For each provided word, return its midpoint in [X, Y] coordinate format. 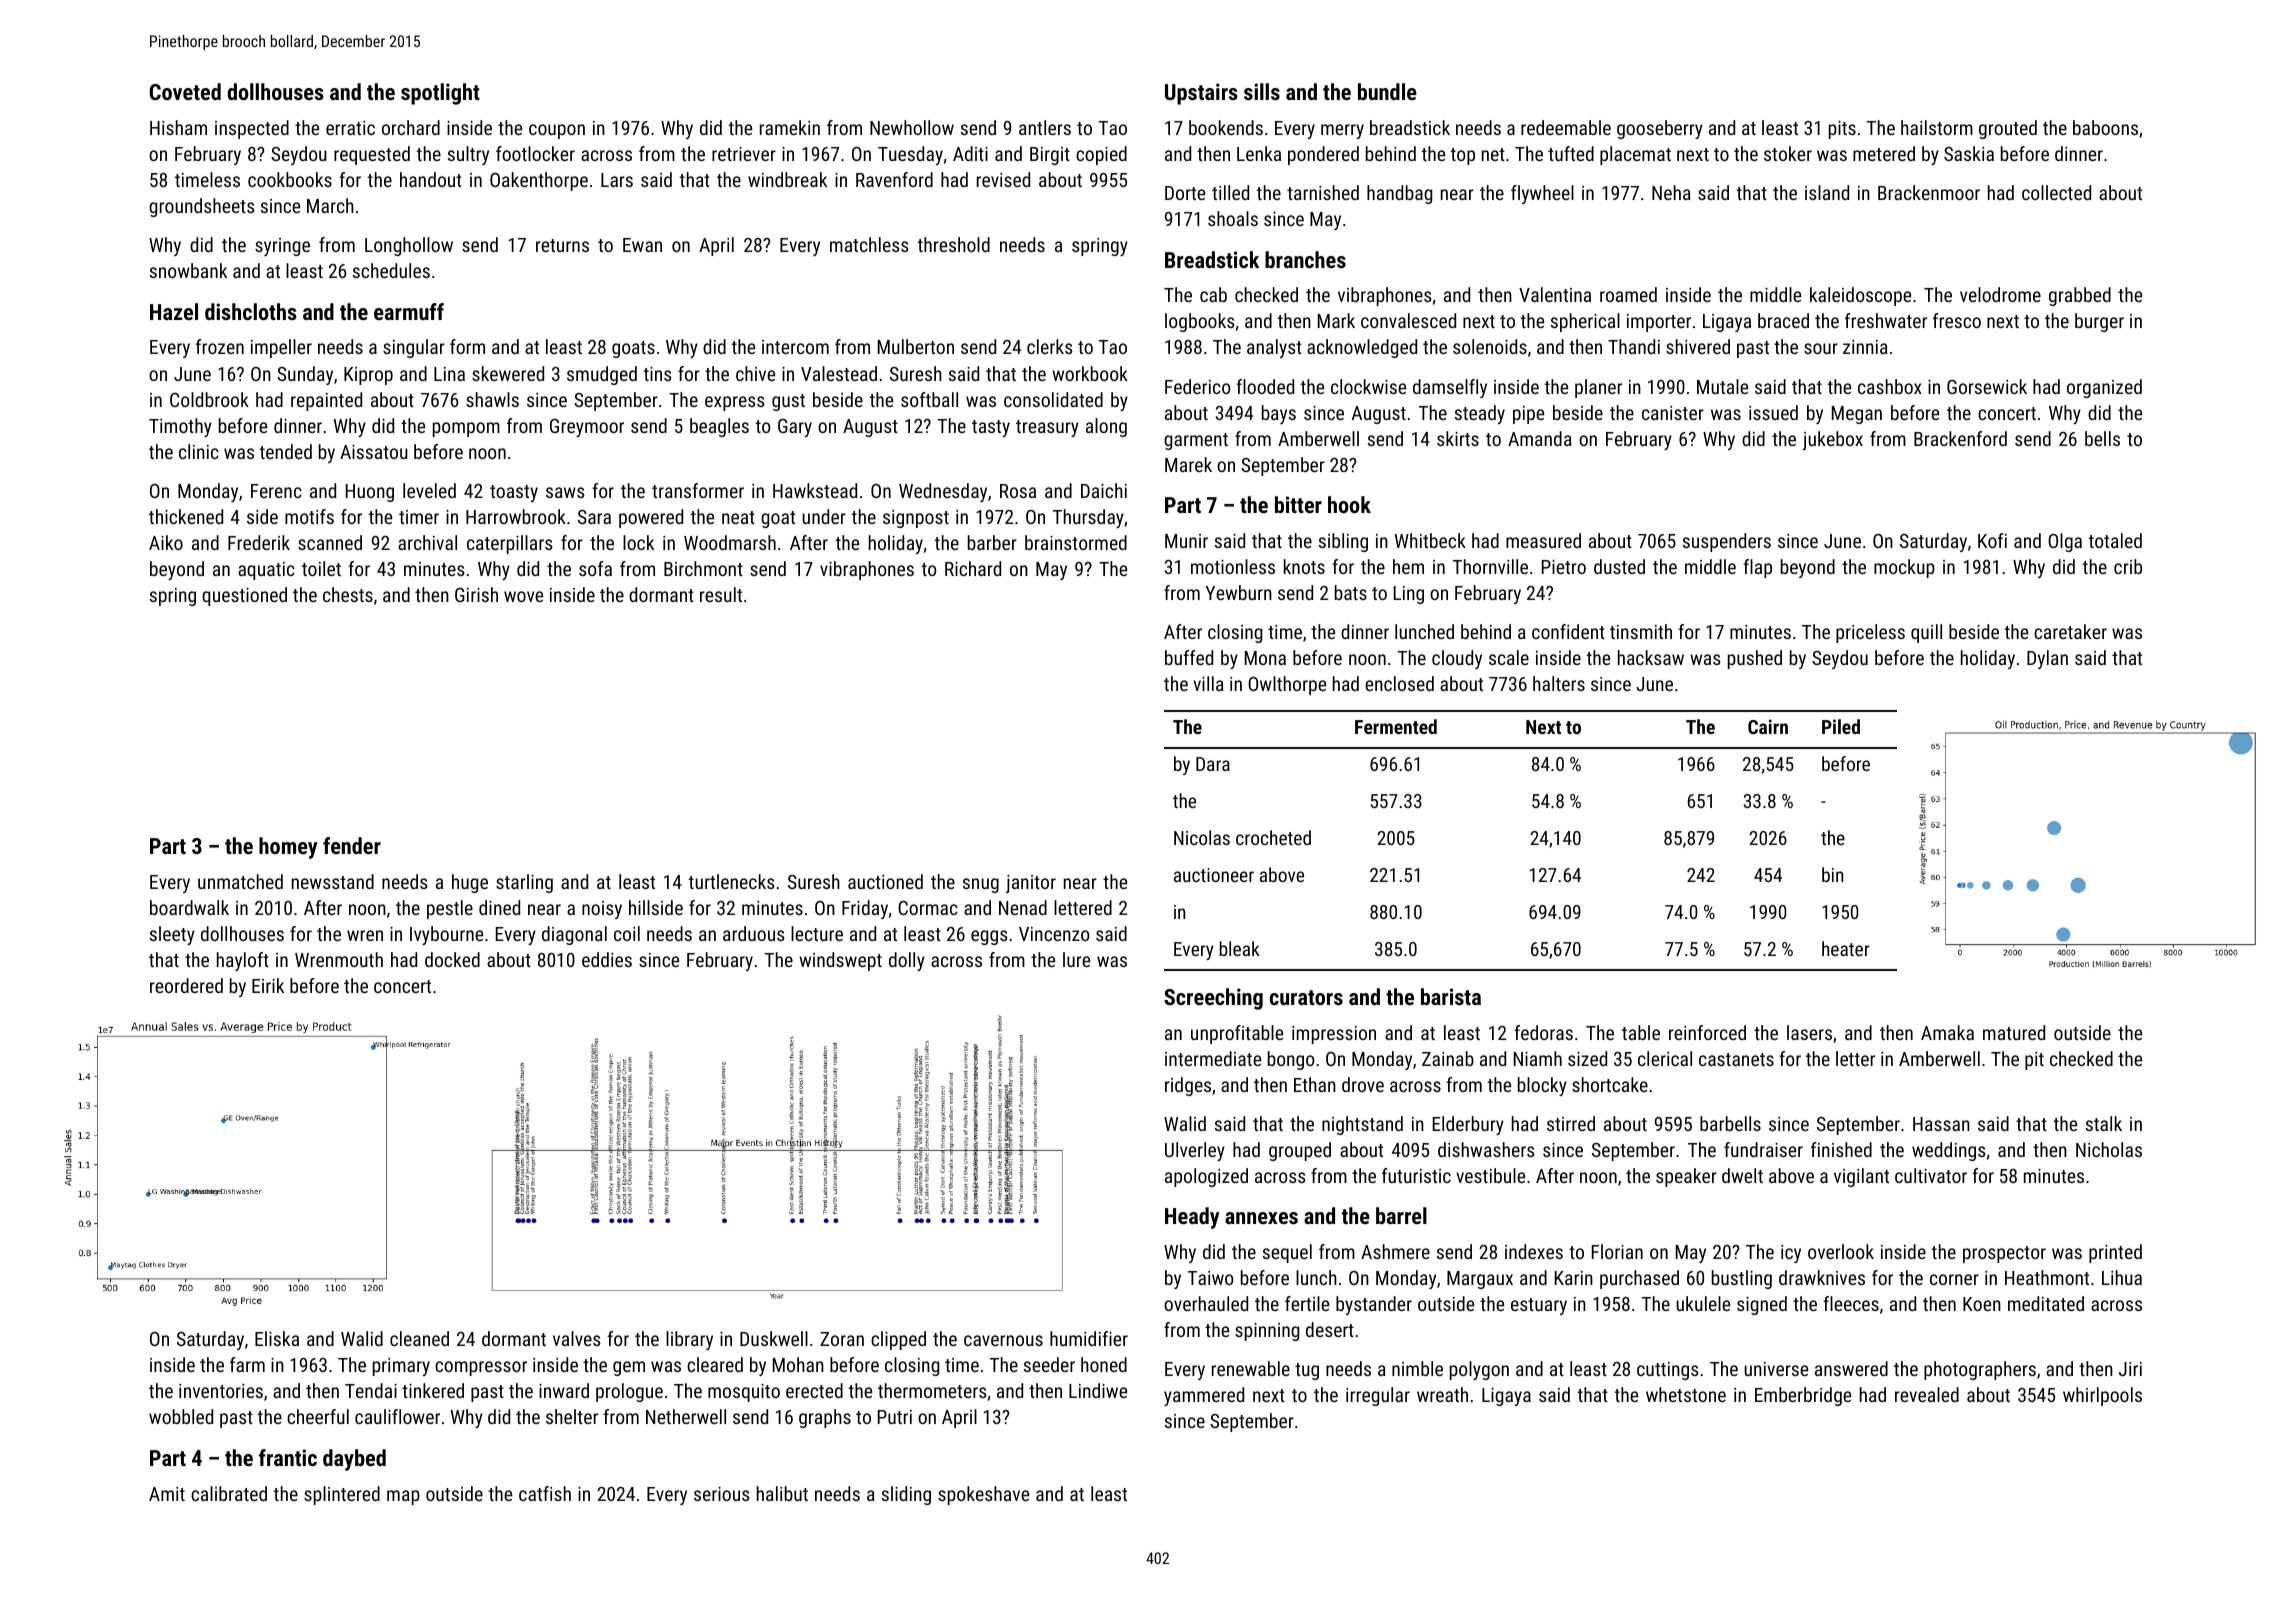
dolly [907, 961]
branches [1305, 259]
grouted [2008, 129]
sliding [906, 1495]
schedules [391, 270]
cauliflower [397, 1416]
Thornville [1490, 566]
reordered [186, 985]
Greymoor [587, 428]
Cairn [1768, 726]
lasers [1809, 1032]
